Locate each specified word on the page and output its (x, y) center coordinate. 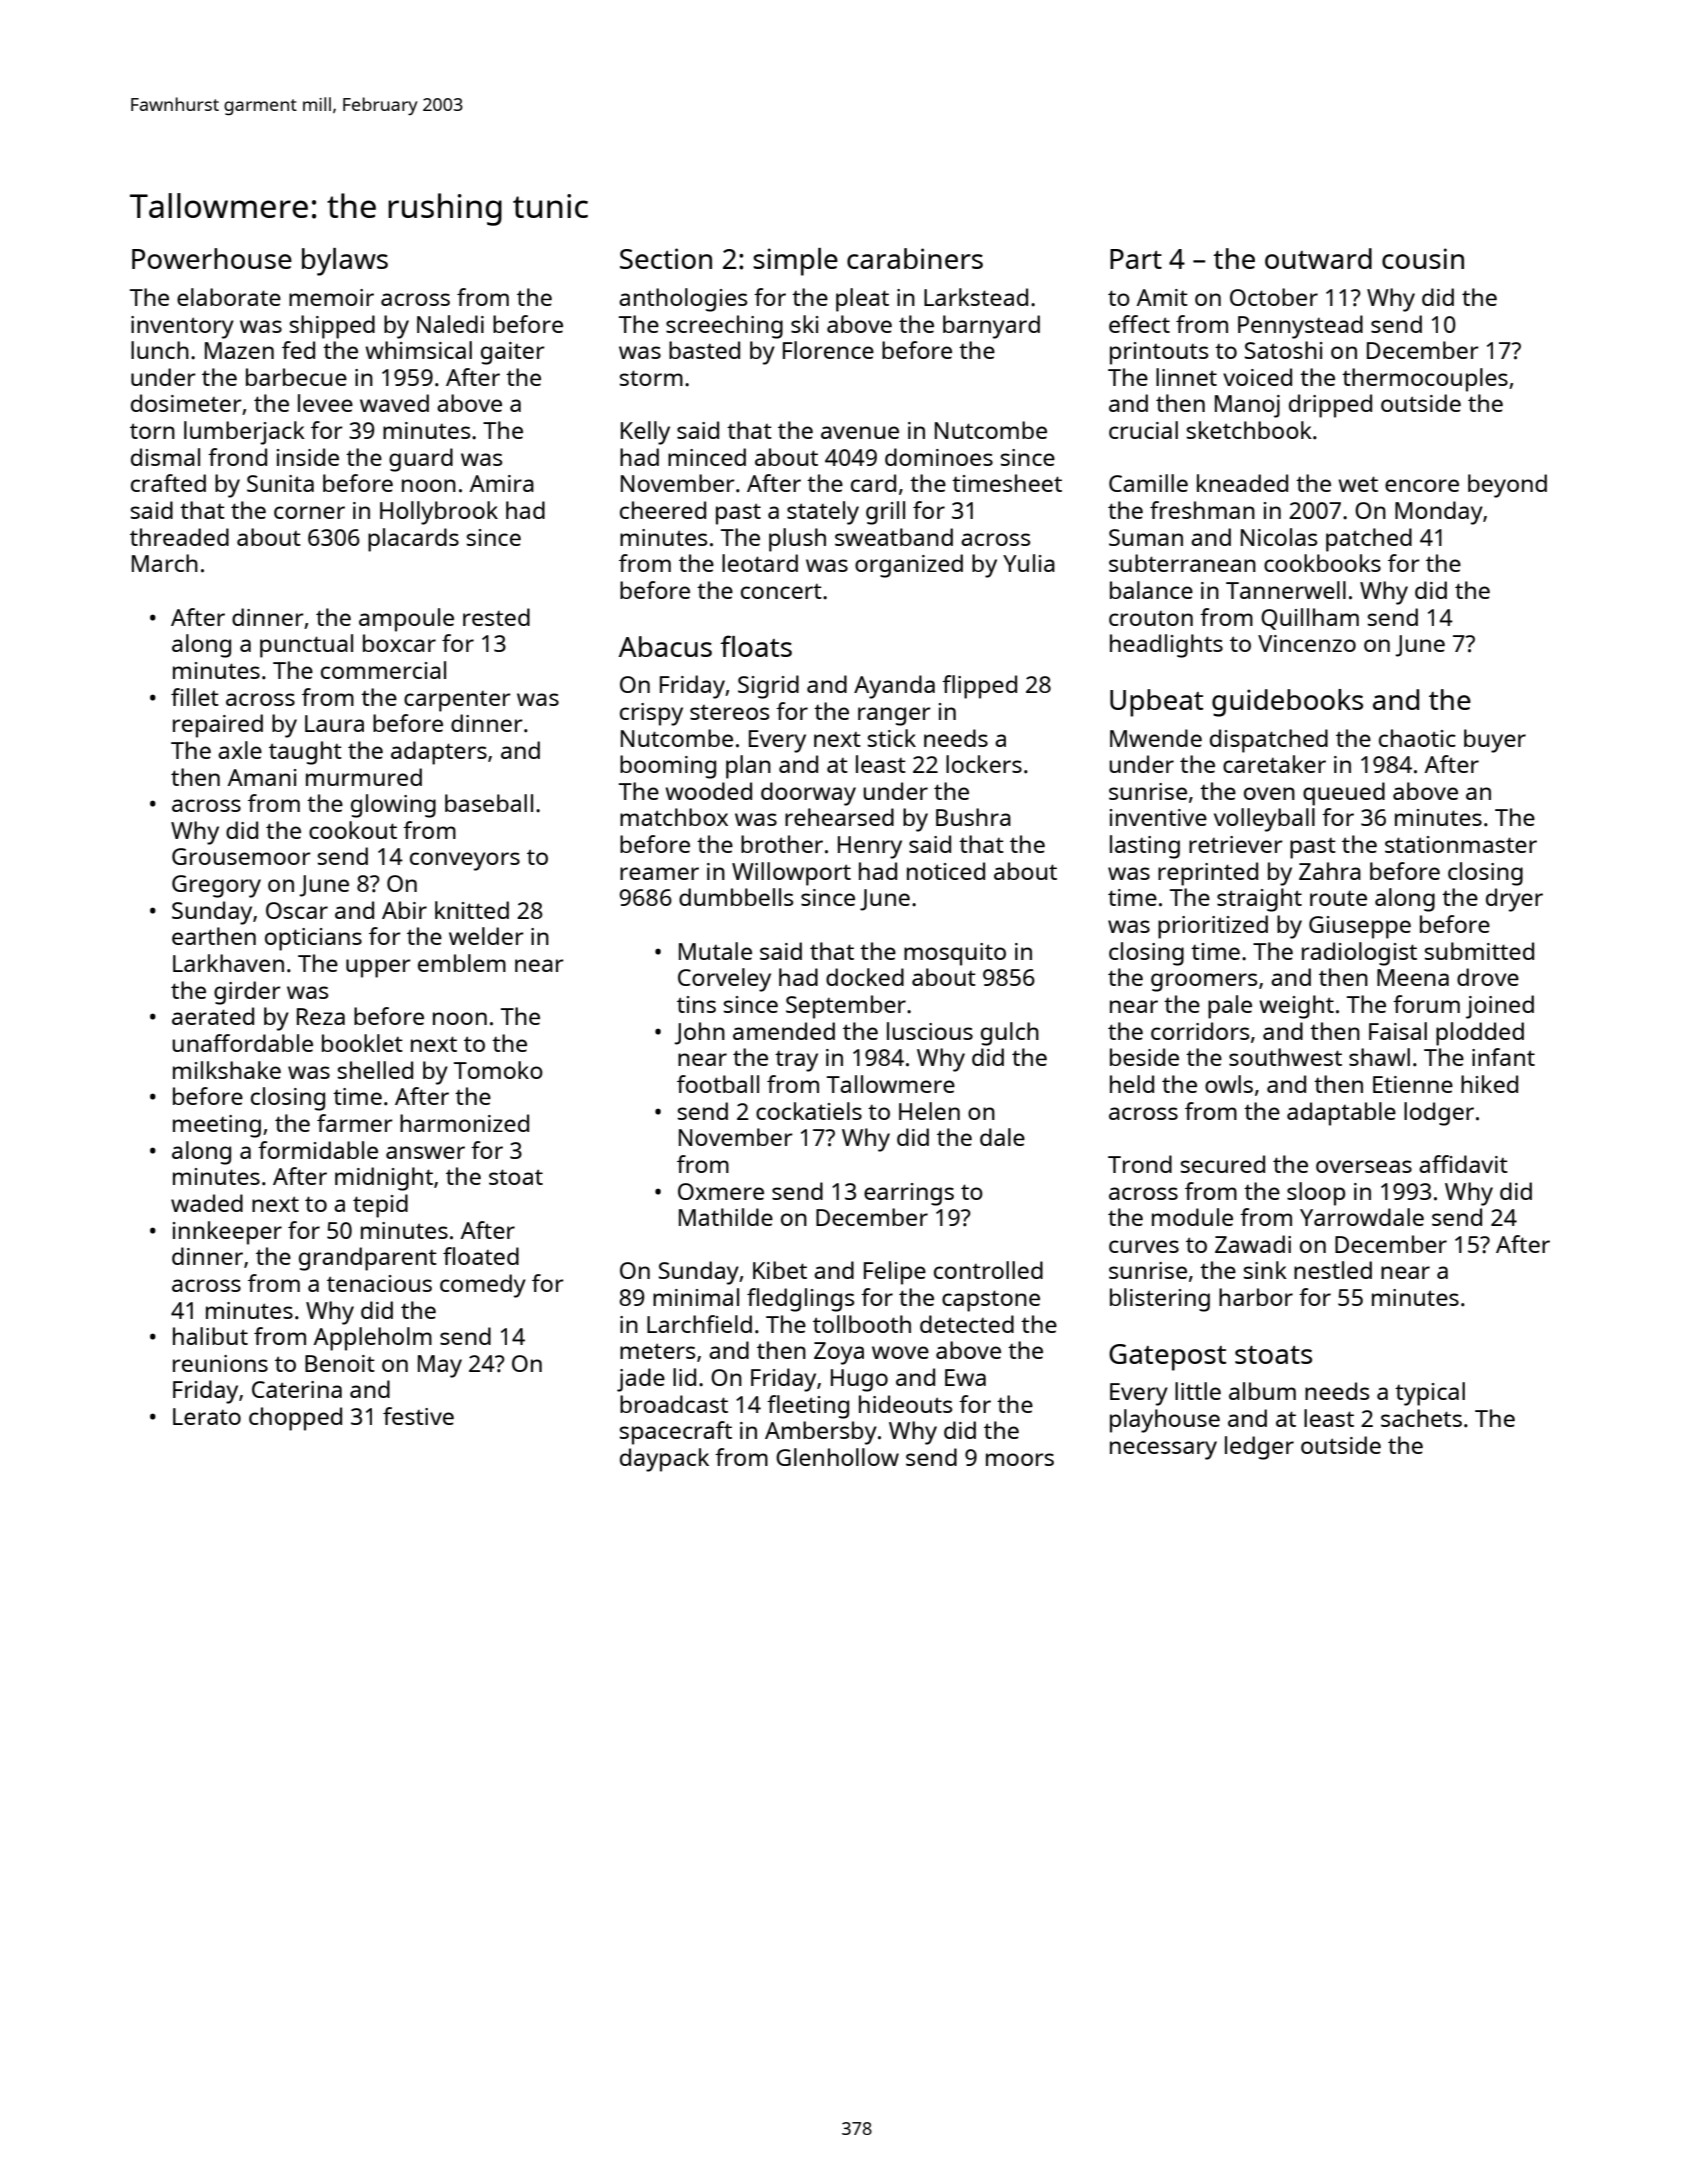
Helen (929, 1111)
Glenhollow (837, 1457)
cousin (1423, 258)
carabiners (915, 258)
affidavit (1463, 1164)
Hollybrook (439, 513)
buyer (1495, 741)
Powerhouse (212, 258)
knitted (472, 910)
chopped (295, 1419)
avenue (860, 432)
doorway (808, 794)
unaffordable (242, 1043)
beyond (1507, 486)
